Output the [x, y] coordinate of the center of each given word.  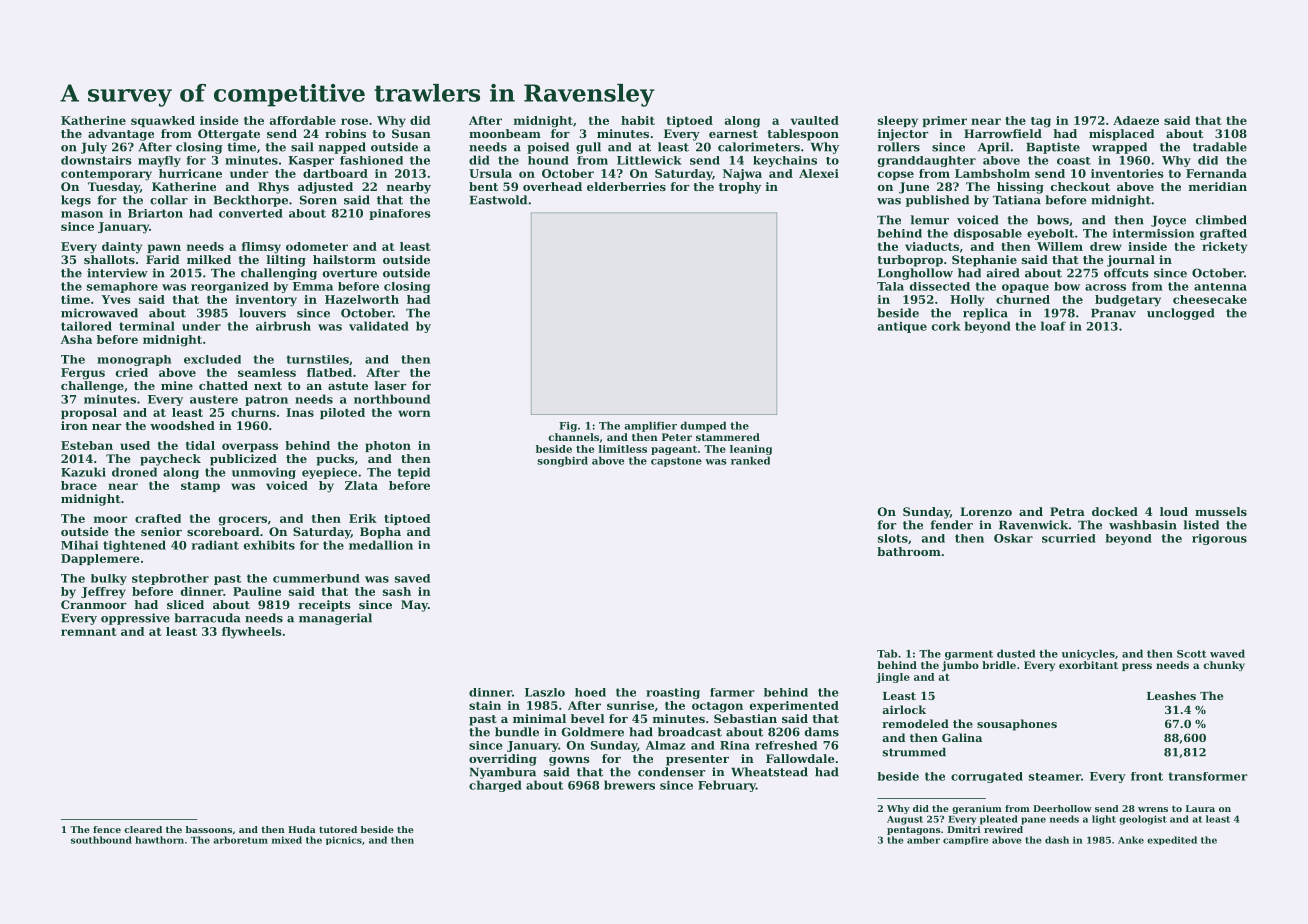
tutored [338, 829]
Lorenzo [986, 511]
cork [946, 326]
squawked [163, 121]
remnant [89, 632]
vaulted [815, 120]
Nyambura [503, 773]
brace [79, 485]
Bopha [380, 533]
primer [945, 121]
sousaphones [1017, 725]
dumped [703, 426]
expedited [1172, 840]
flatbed [329, 372]
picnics [344, 840]
